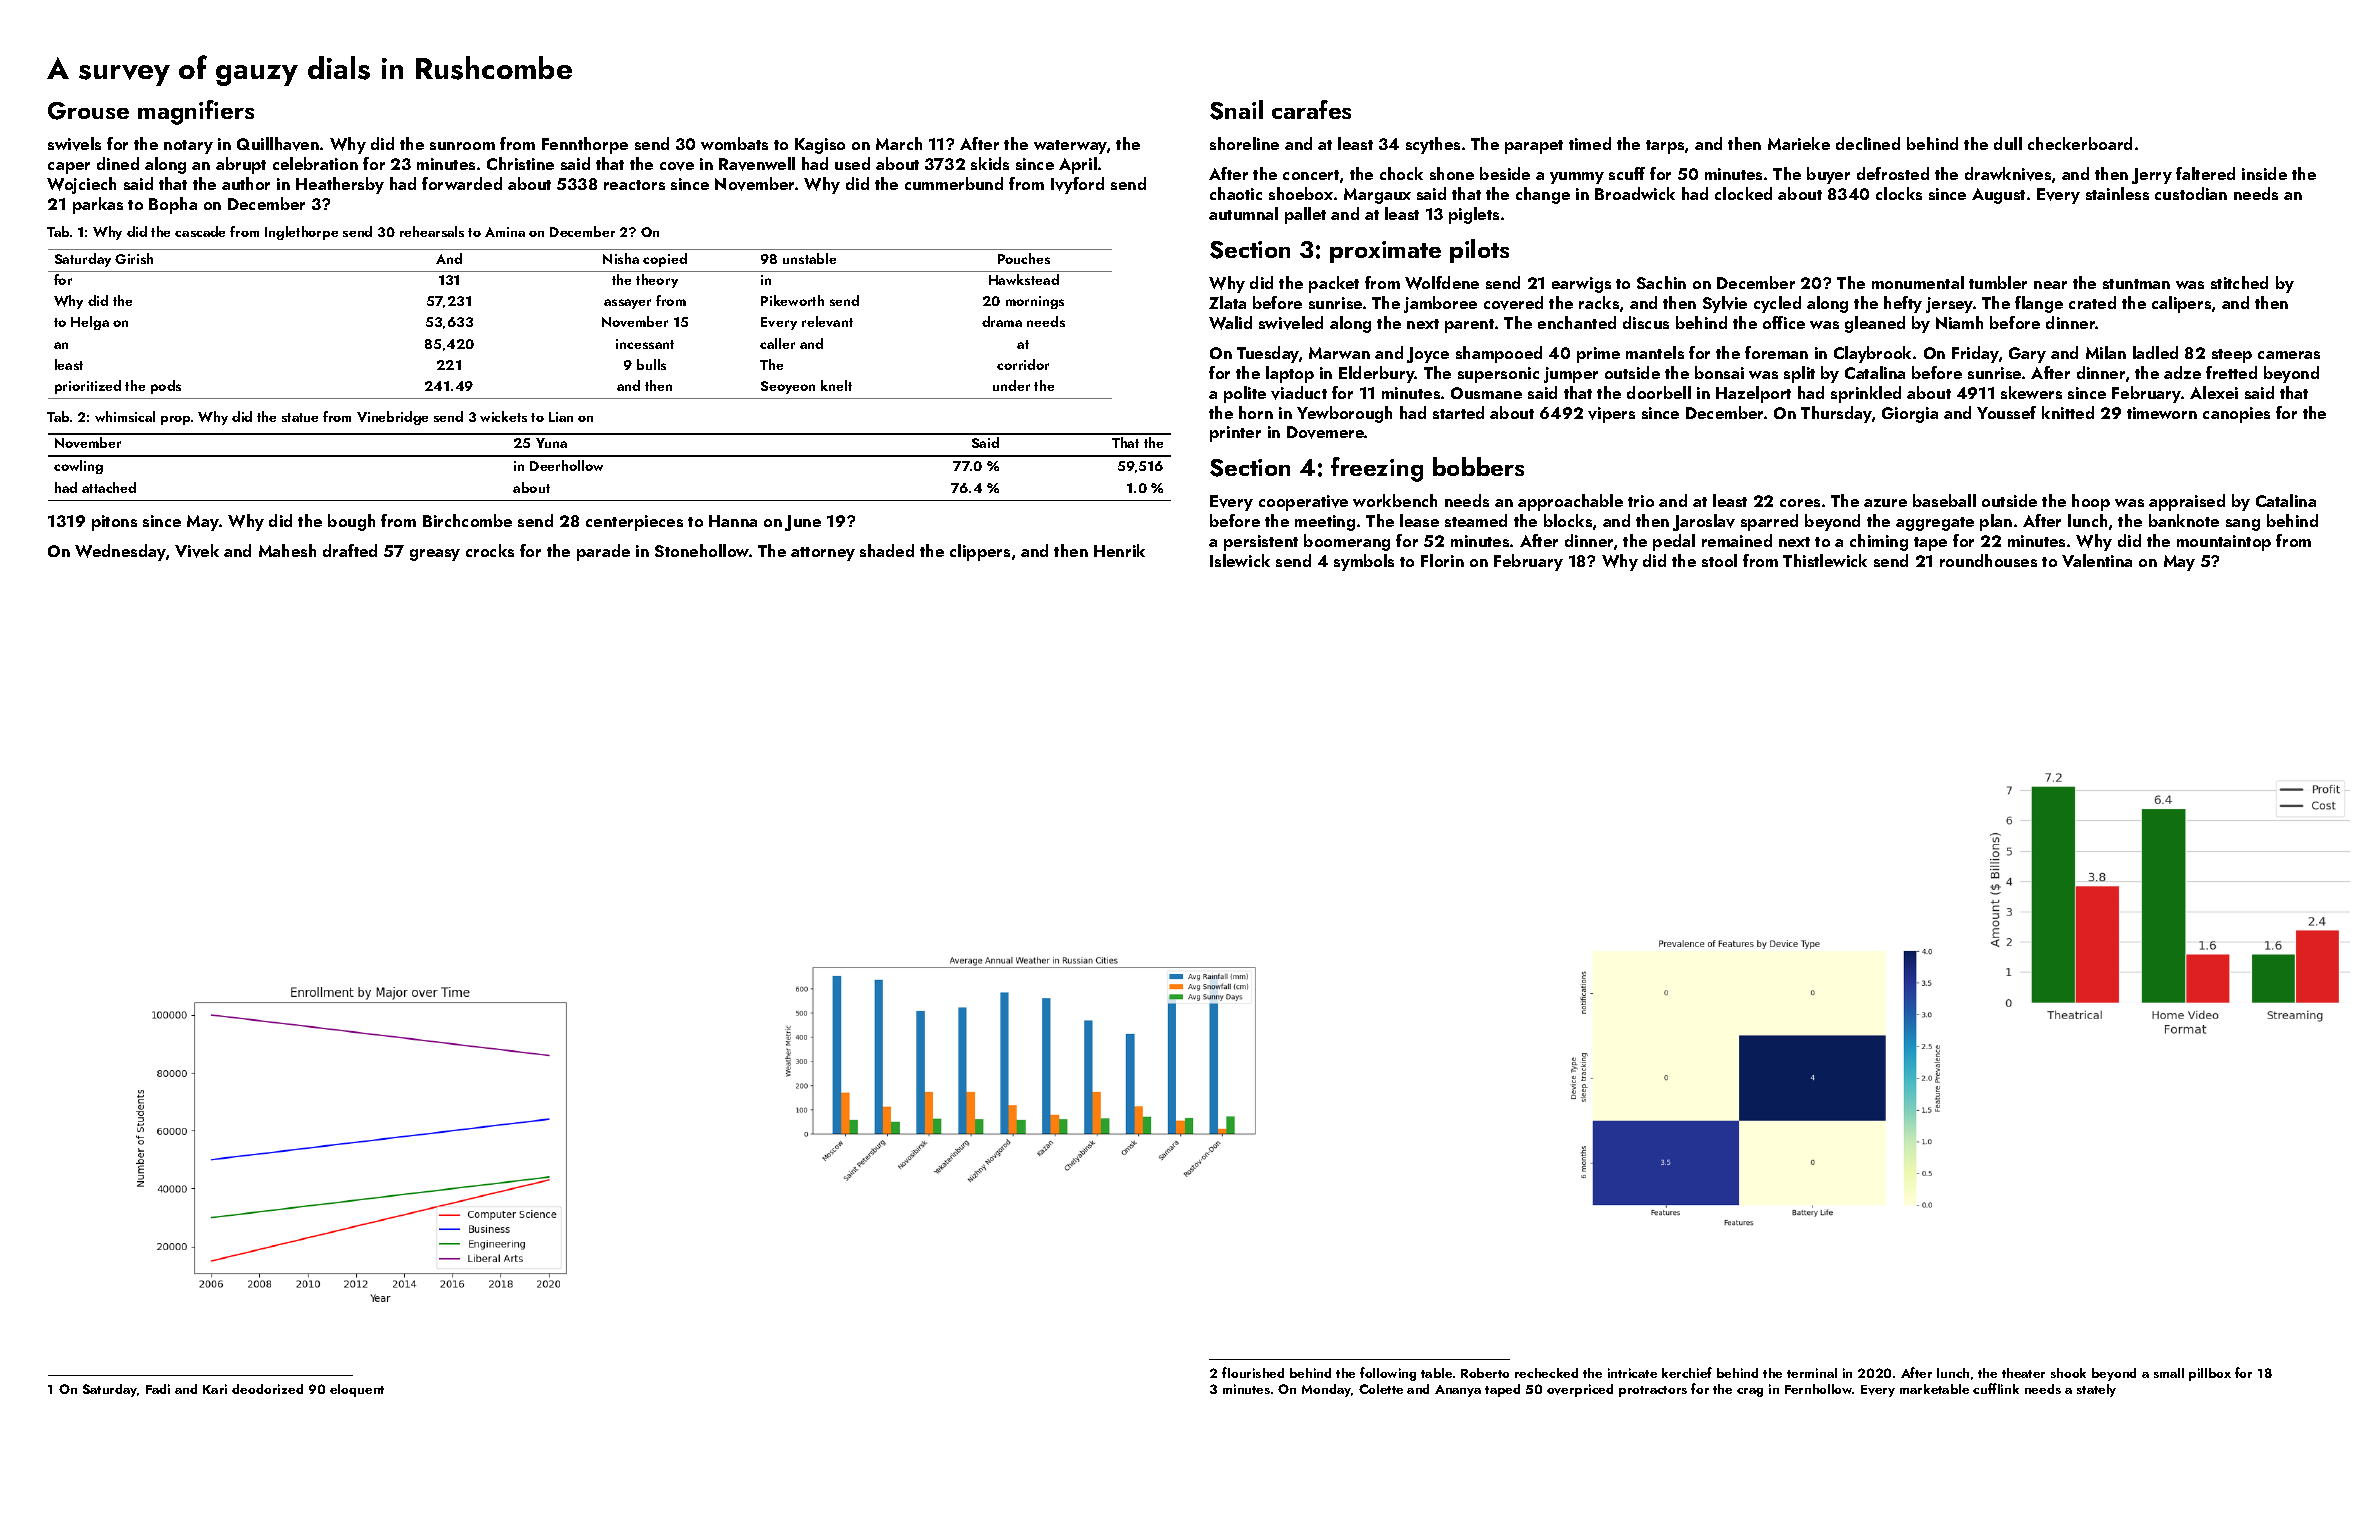 The height and width of the image is (1540, 2380). What do you see at coordinates (1240, 560) in the image?
I see `Islewick` at bounding box center [1240, 560].
